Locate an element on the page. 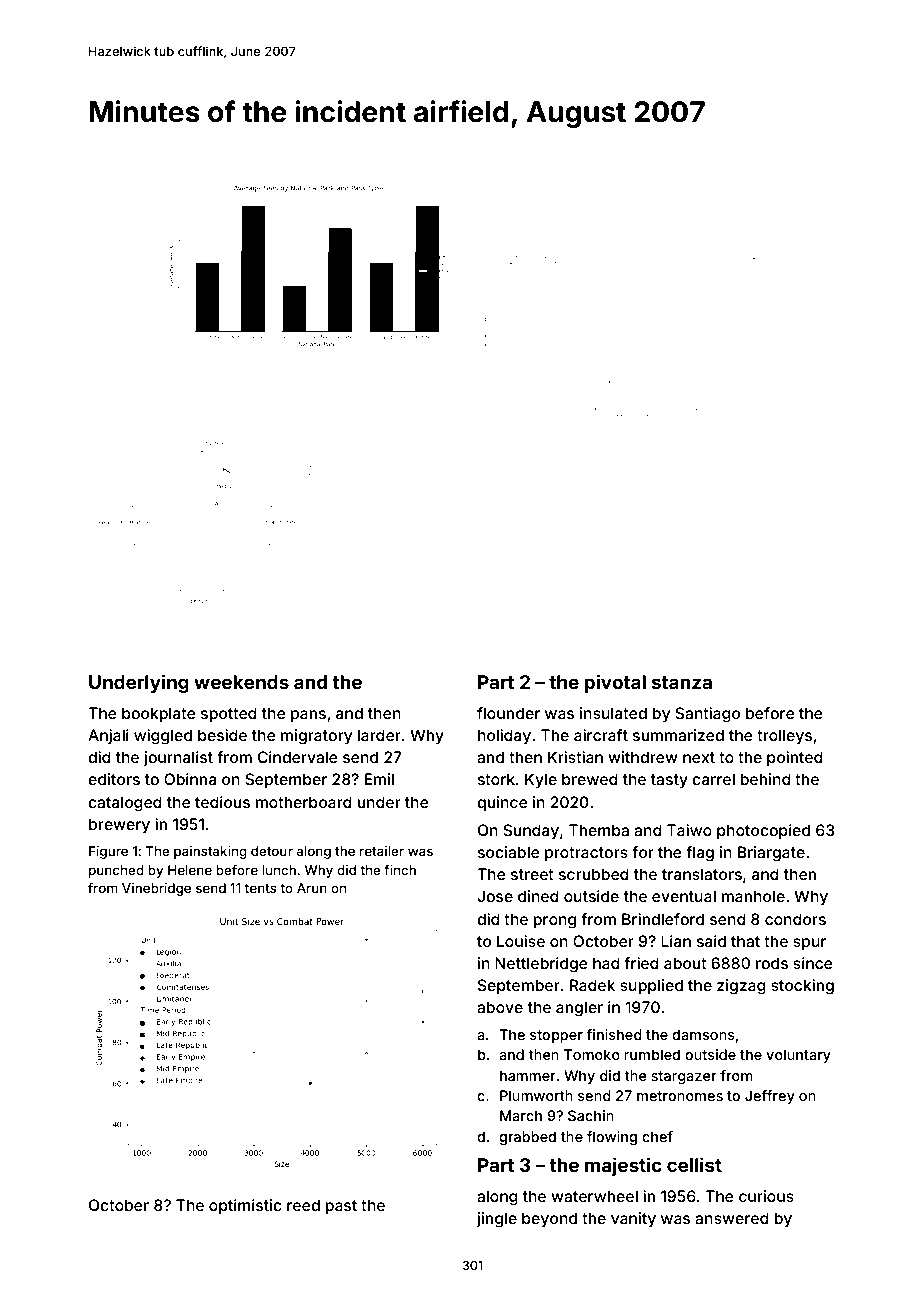 The width and height of the image is (924, 1314). carrel is located at coordinates (713, 779).
